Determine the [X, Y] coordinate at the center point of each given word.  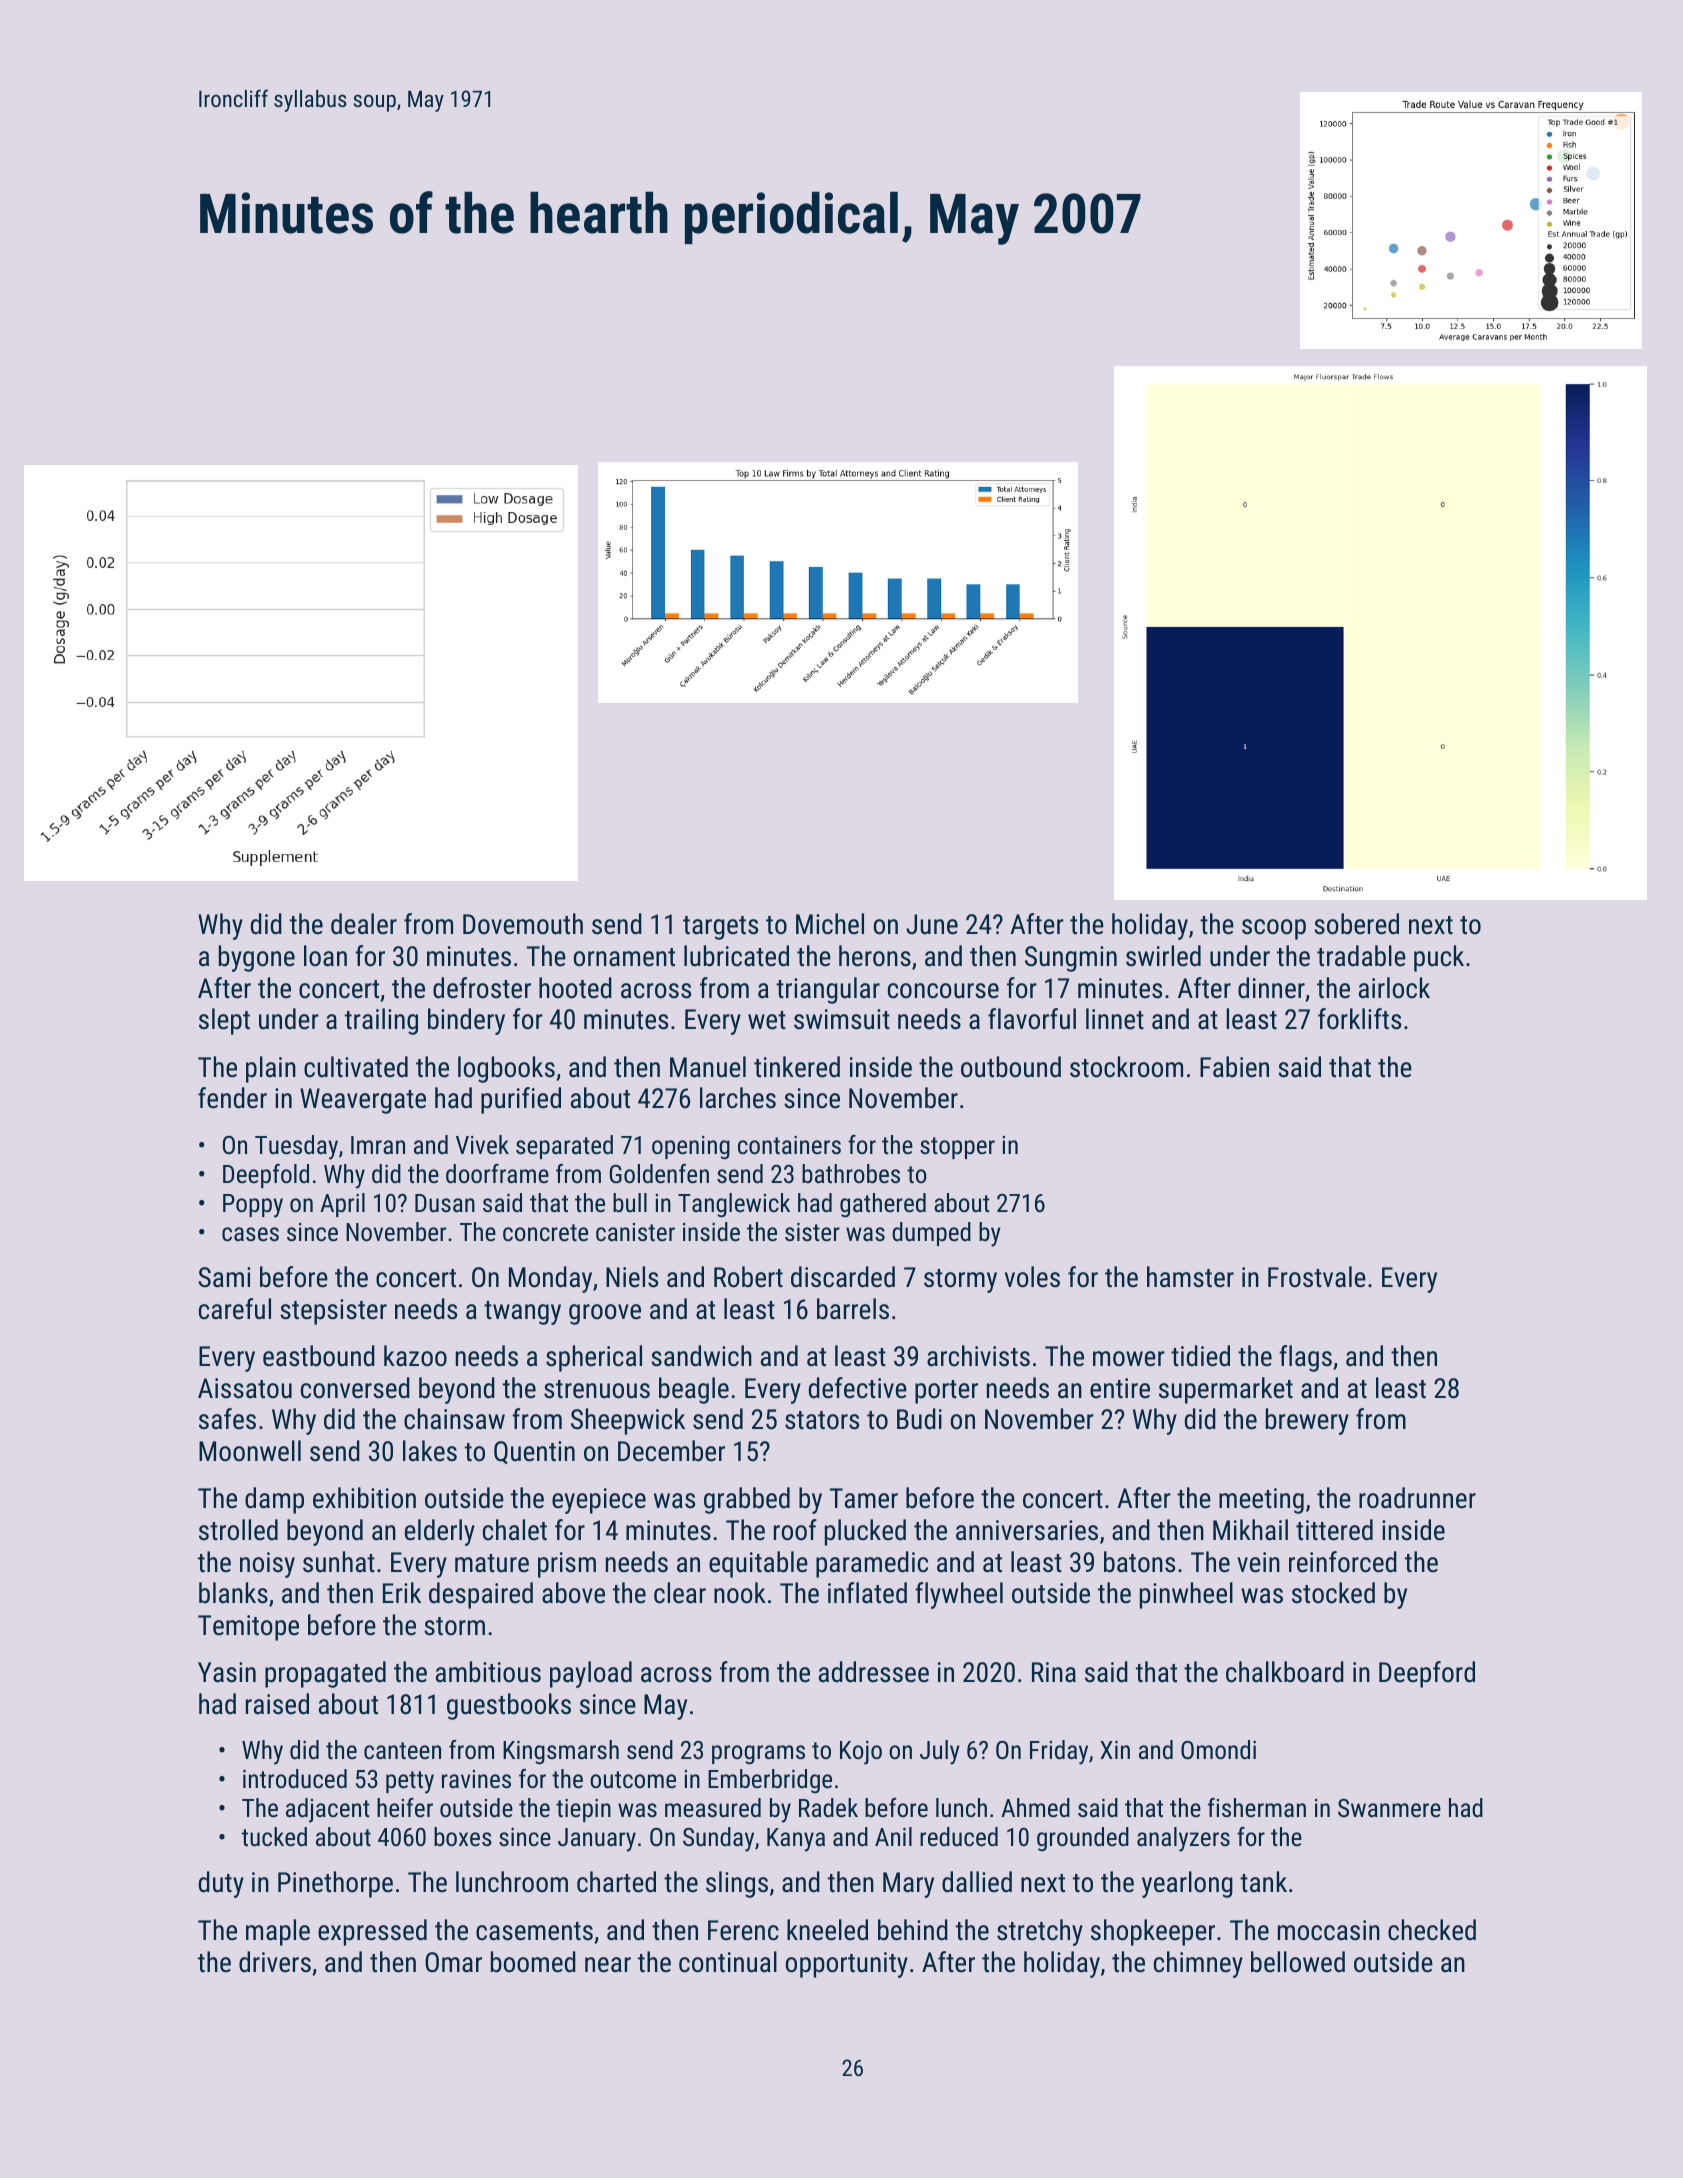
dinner [1271, 988]
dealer [364, 924]
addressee [874, 1672]
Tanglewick [734, 1205]
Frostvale [1317, 1277]
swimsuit [842, 1019]
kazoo [415, 1356]
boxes [463, 1836]
